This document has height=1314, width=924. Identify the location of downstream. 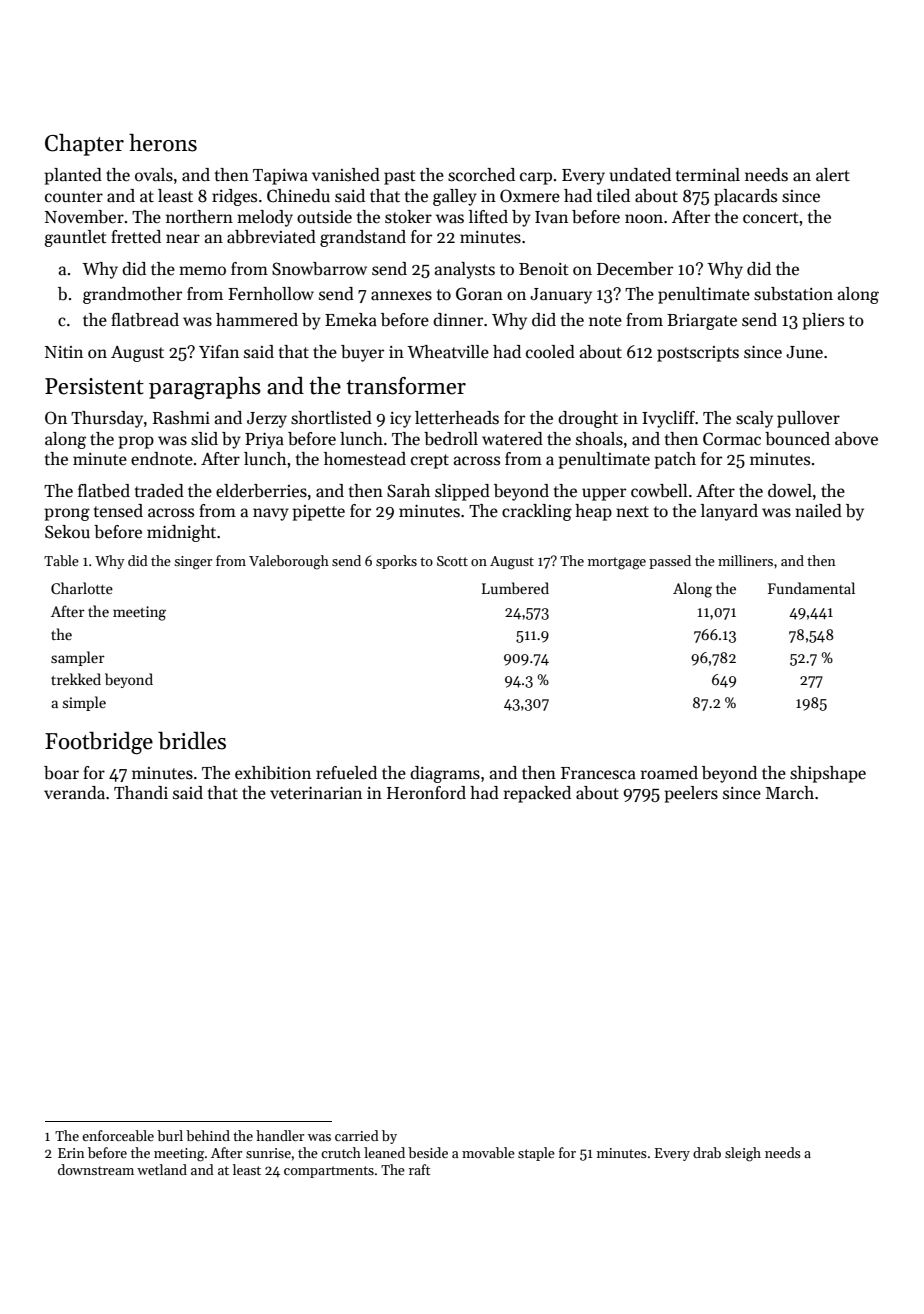
(96, 1169).
